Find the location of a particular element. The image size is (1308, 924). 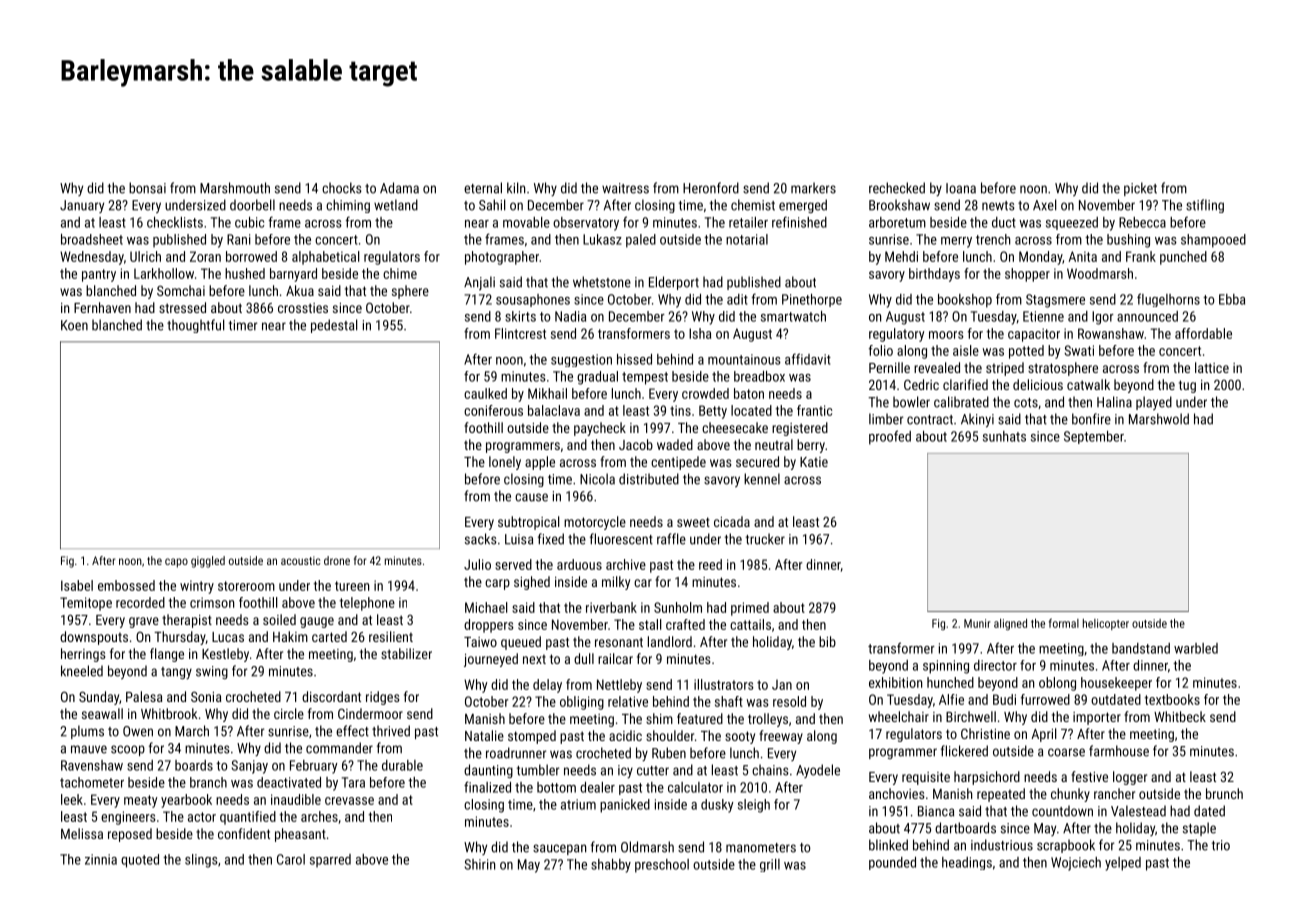

wetland is located at coordinates (396, 205).
